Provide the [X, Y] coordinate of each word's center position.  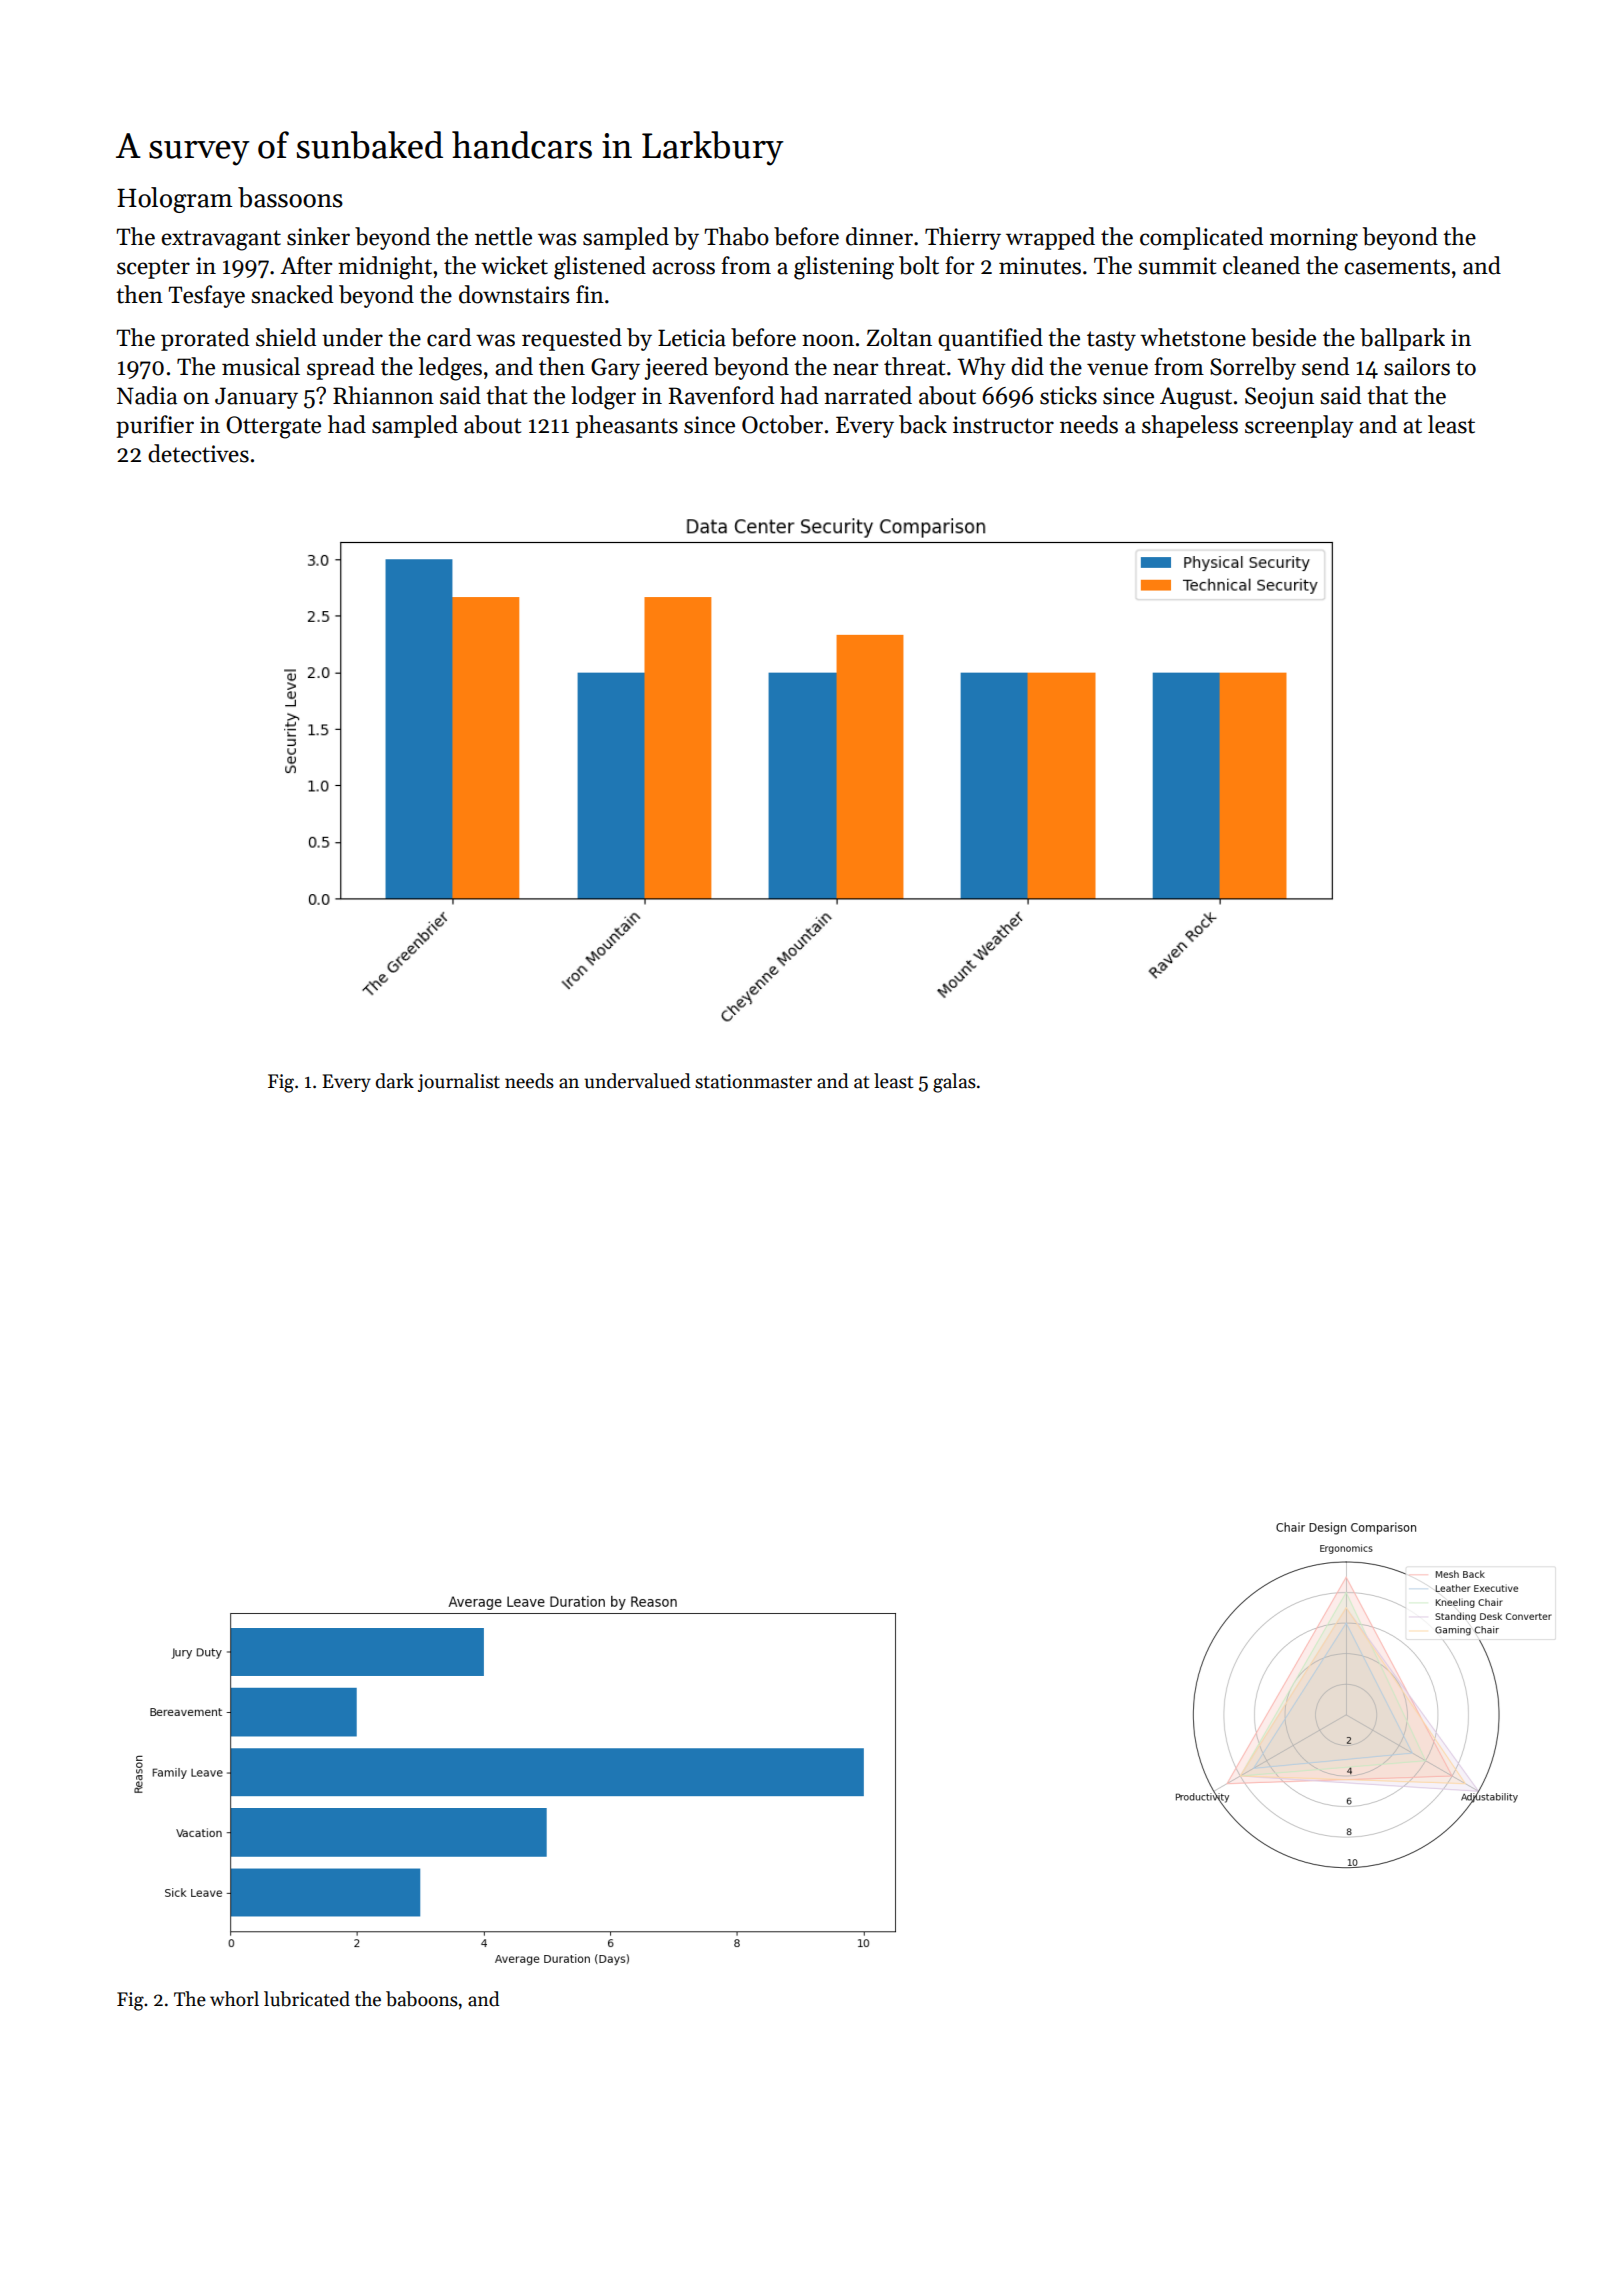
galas [954, 1083]
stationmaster [753, 1081]
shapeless [1190, 426]
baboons [422, 1999]
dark [395, 1081]
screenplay [1299, 426]
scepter [153, 269]
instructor [1003, 425]
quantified [990, 339]
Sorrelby [1253, 368]
